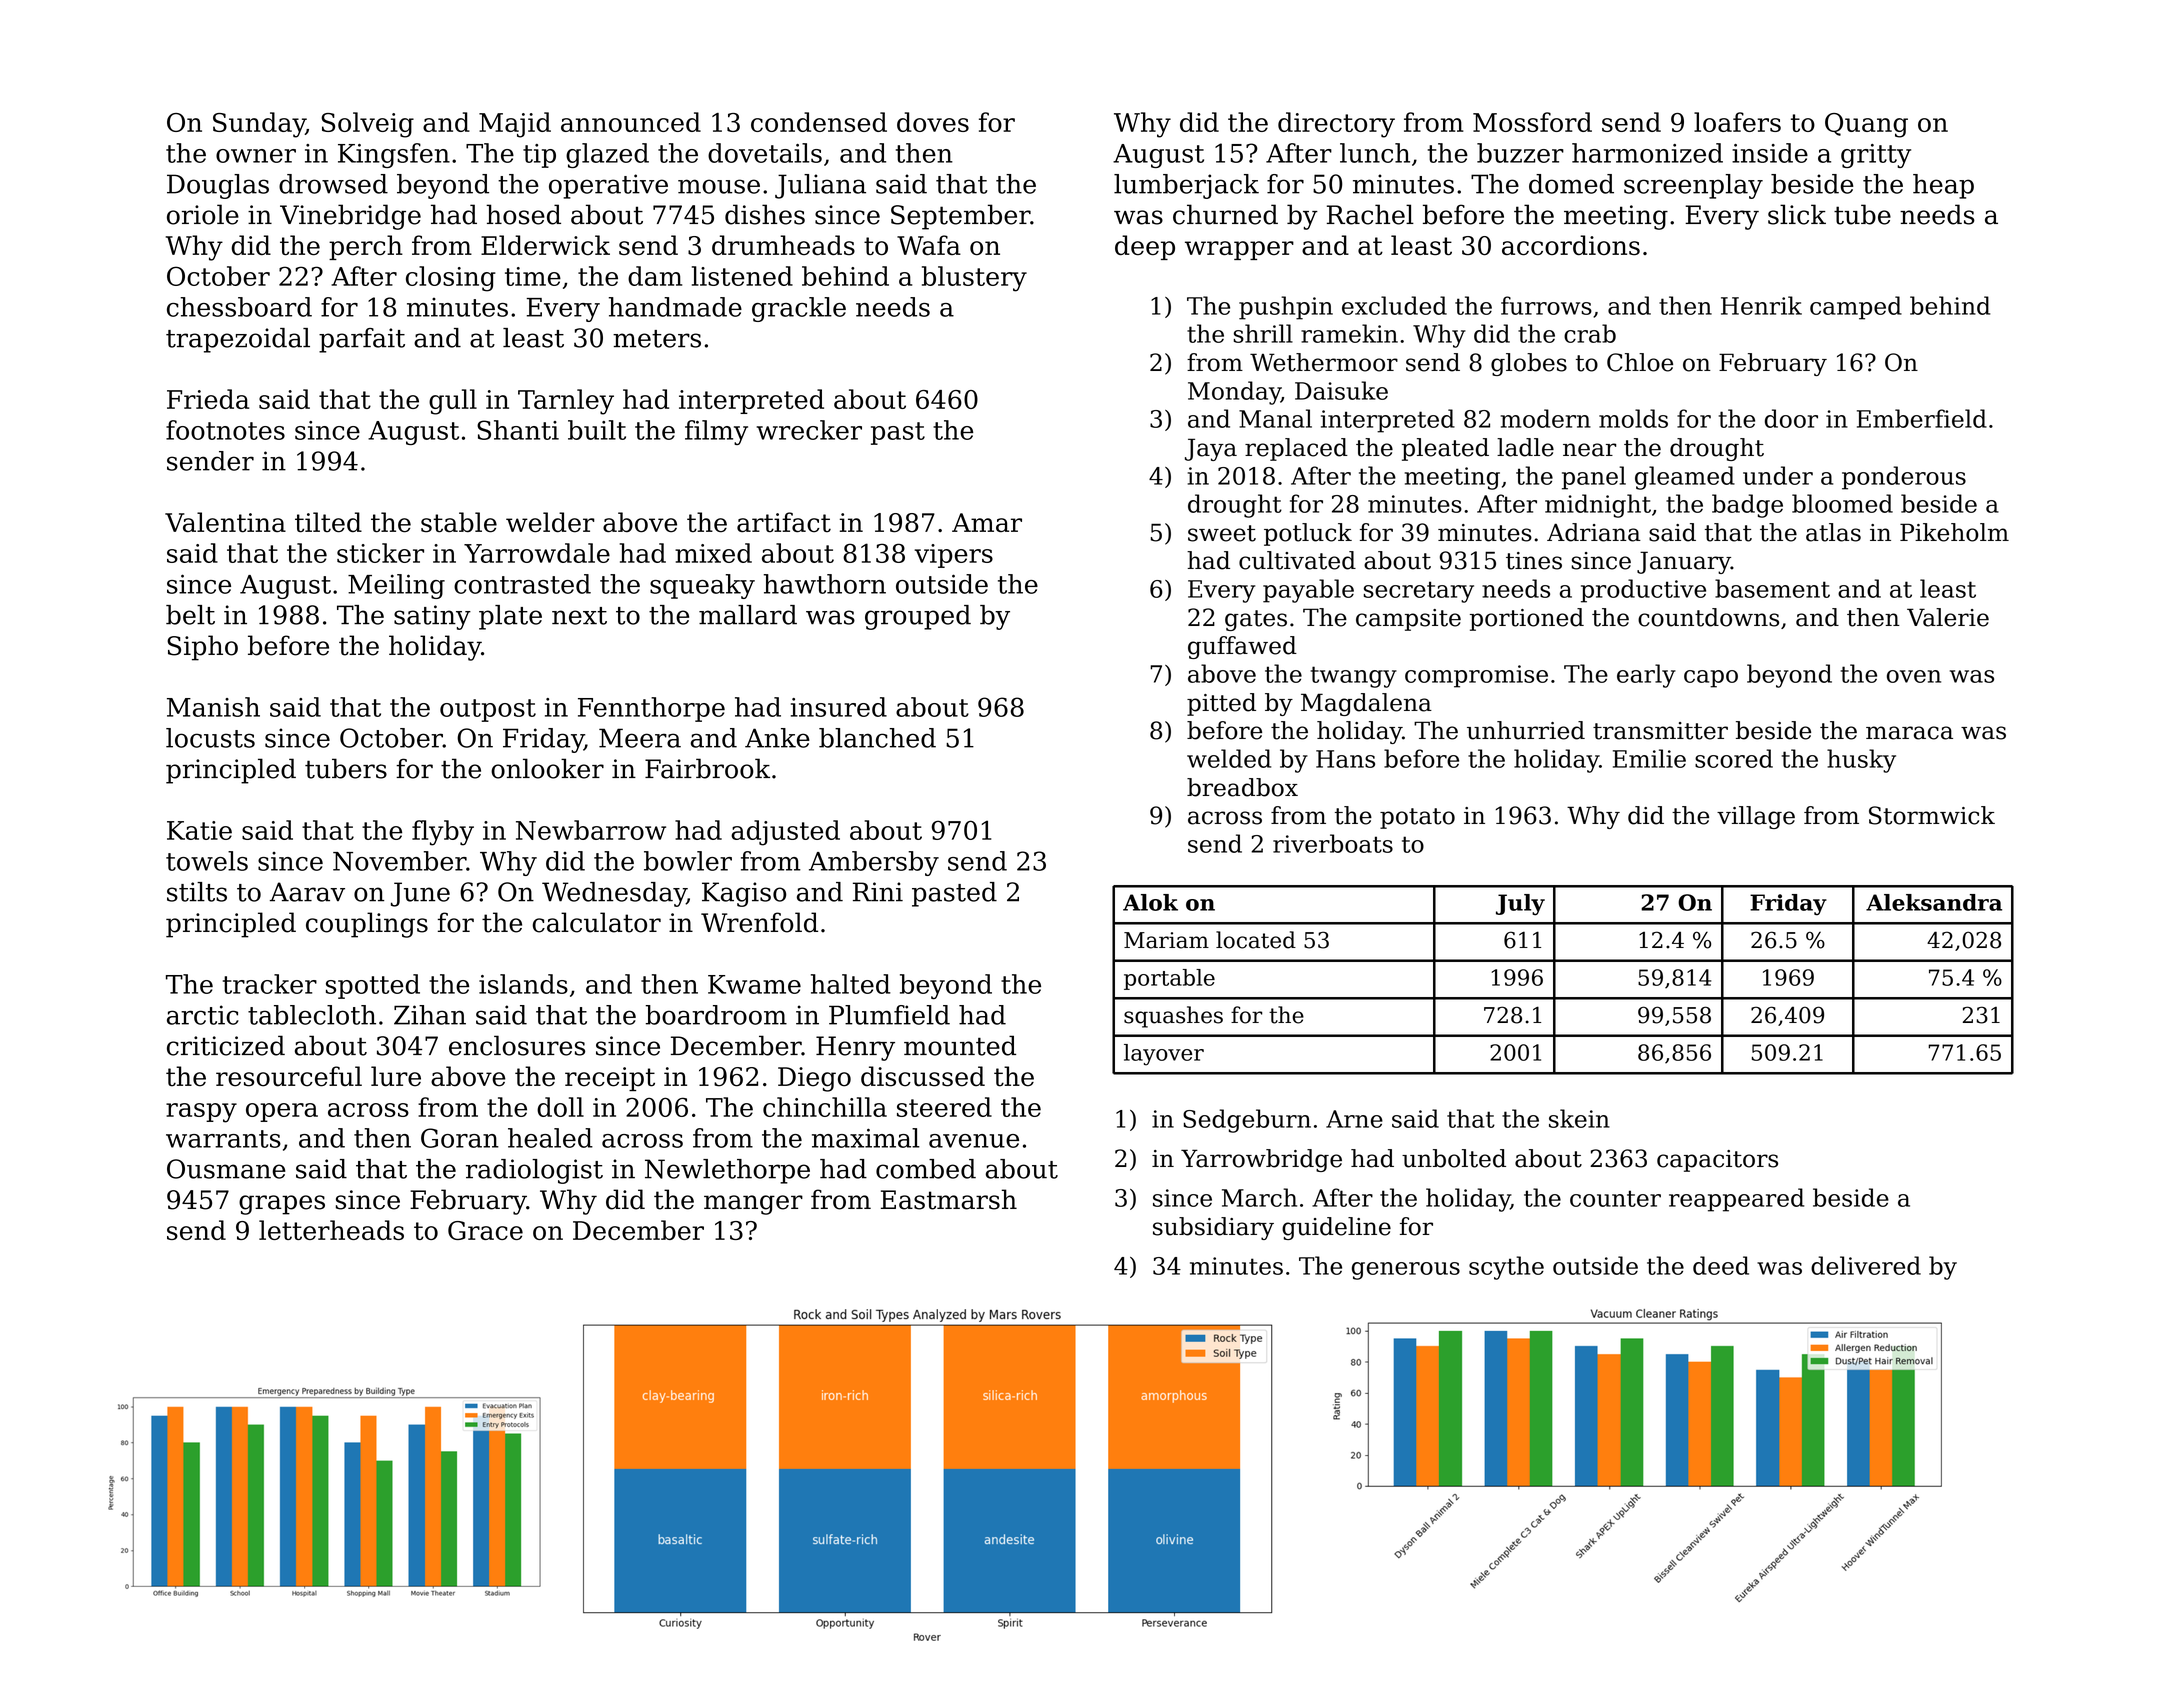 The height and width of the document is (1683, 2178). I want to click on guffawed, so click(1242, 647).
